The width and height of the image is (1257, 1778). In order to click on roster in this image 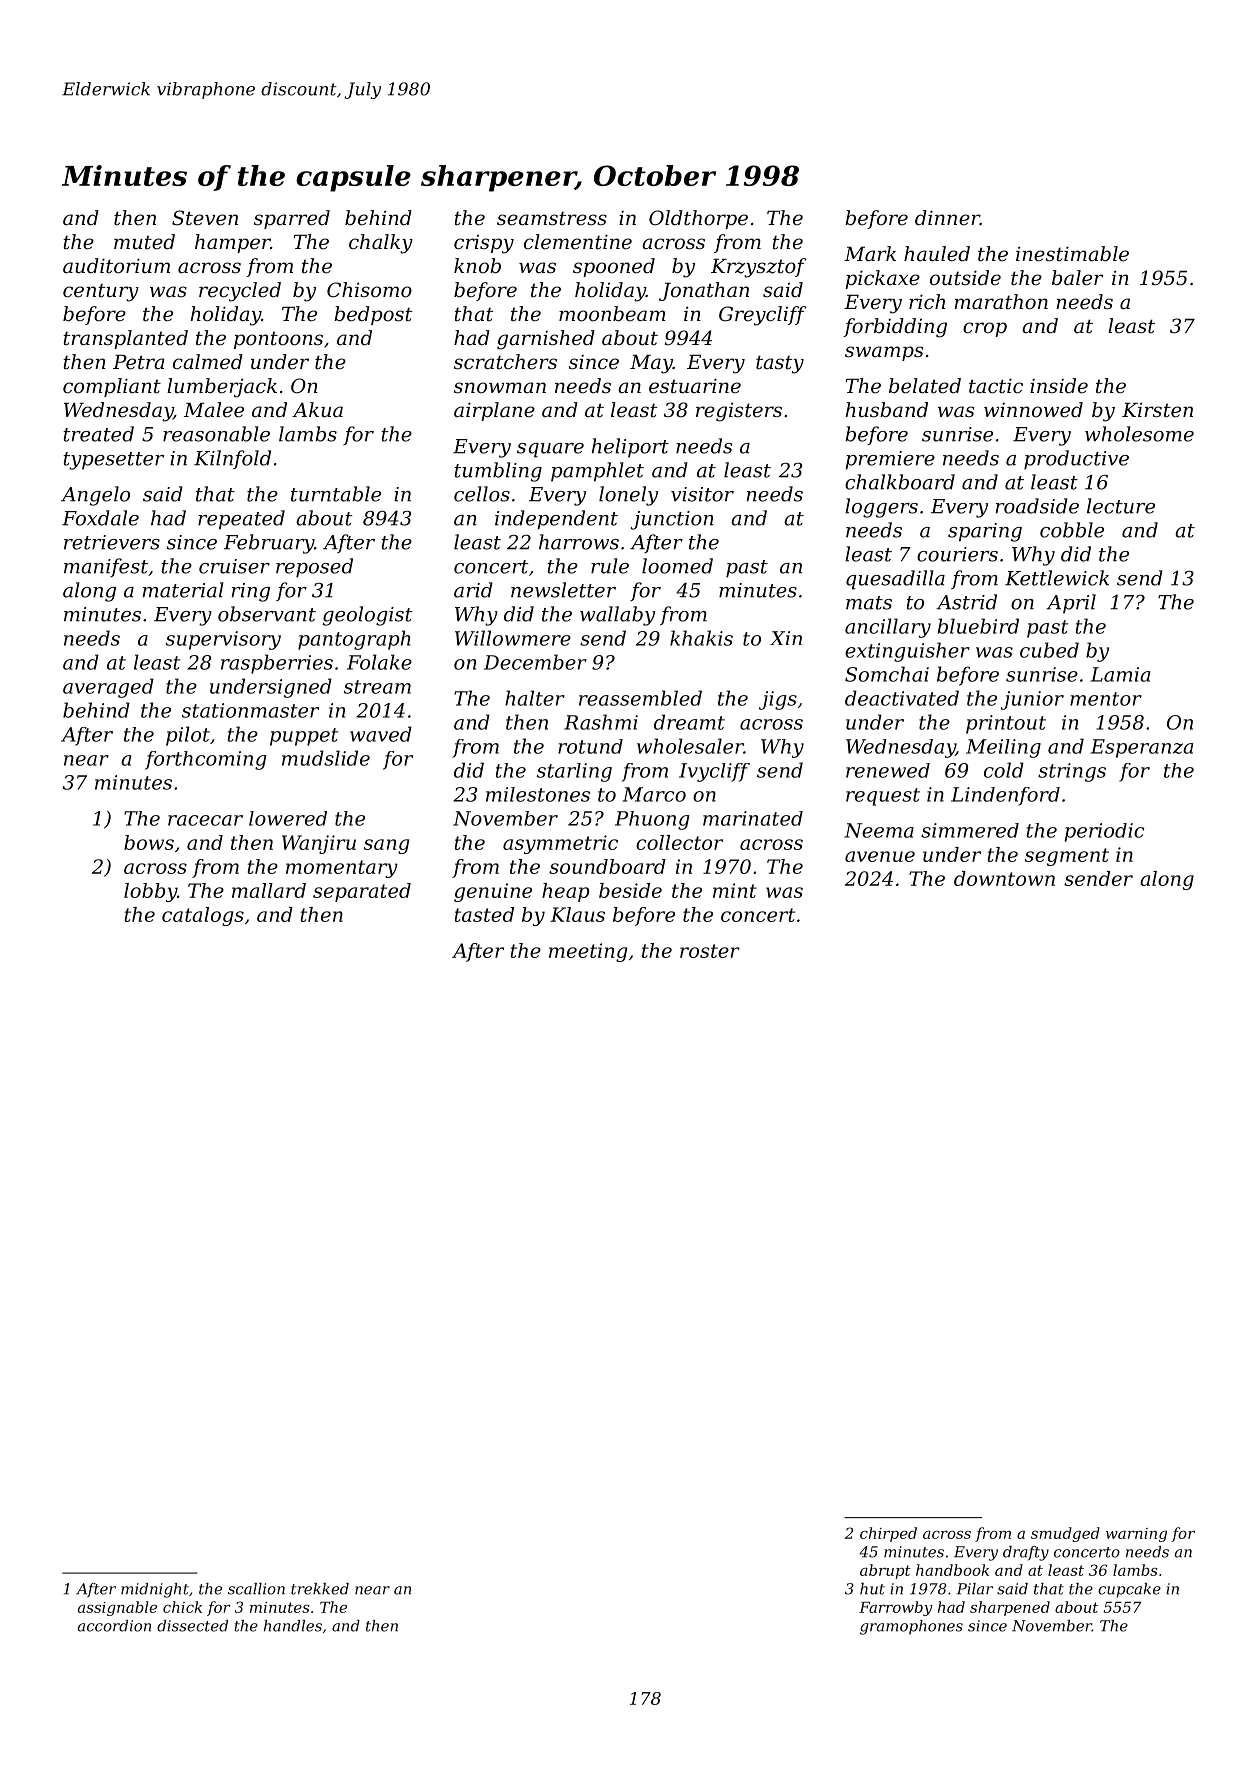, I will do `click(710, 951)`.
